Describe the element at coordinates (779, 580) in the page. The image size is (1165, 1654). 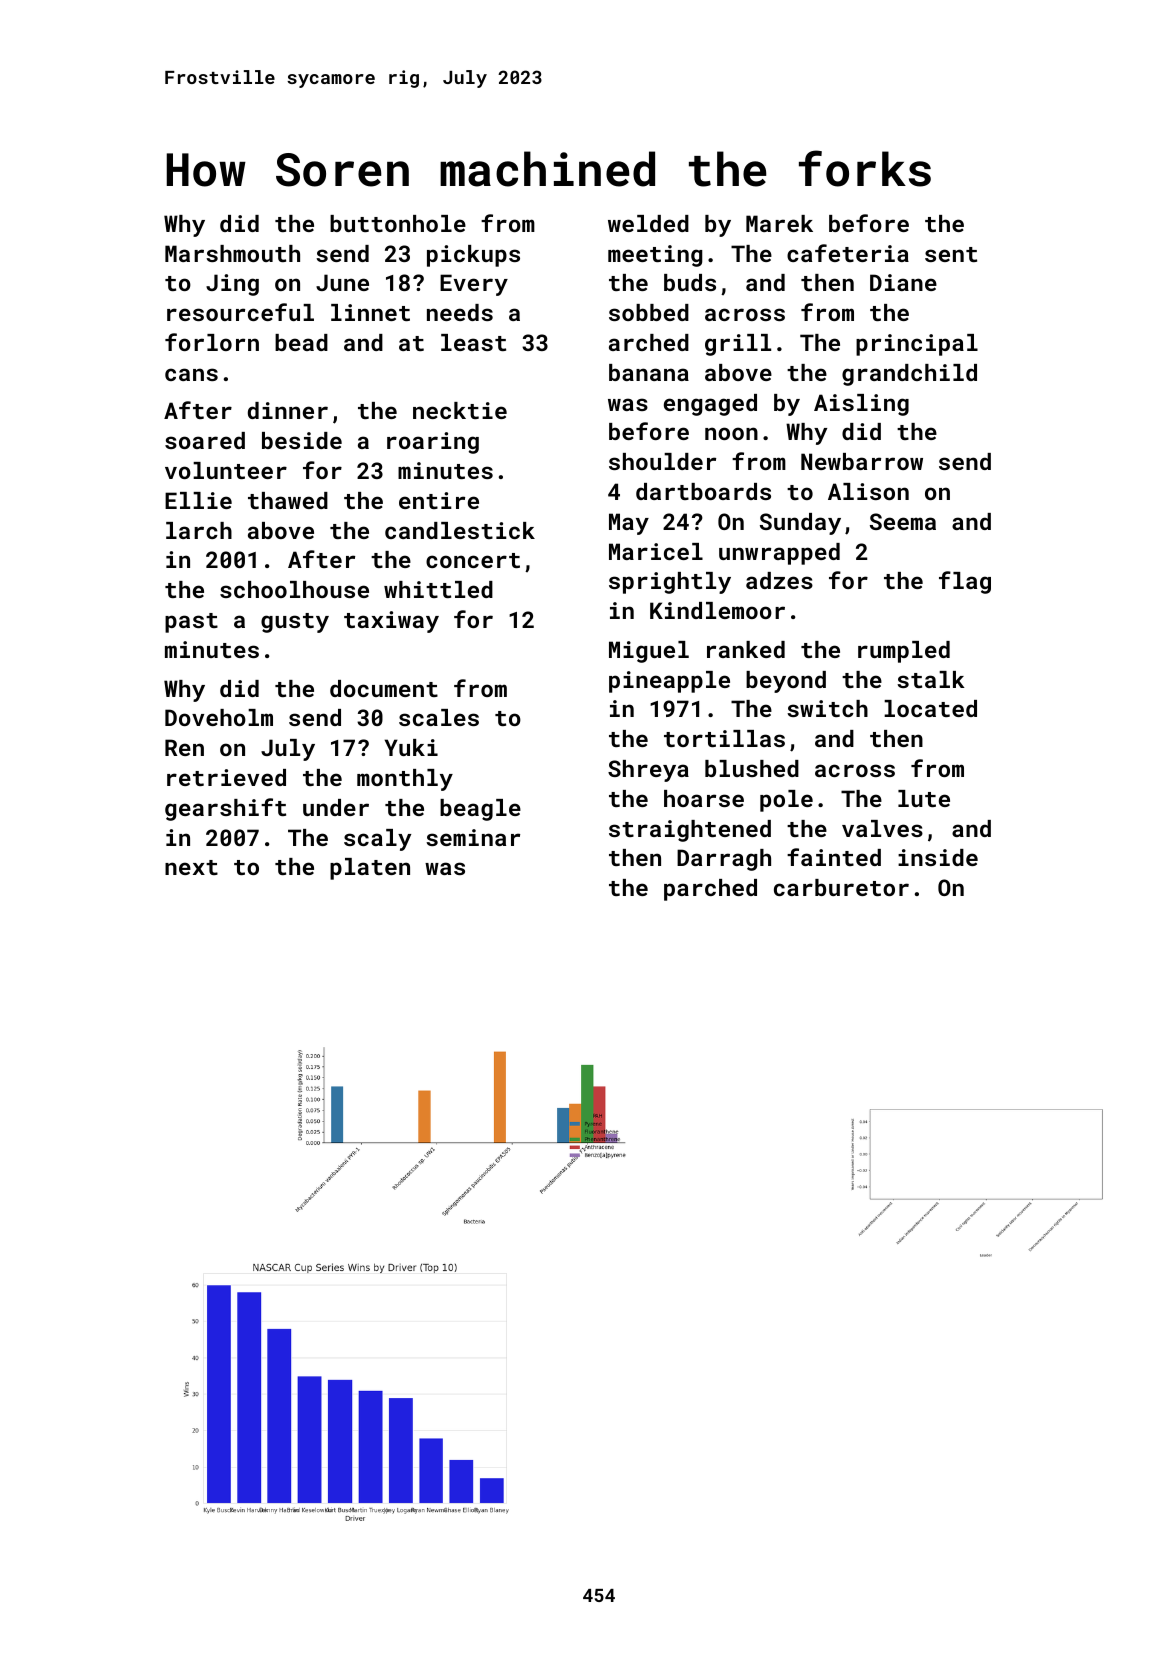
I see `adzes` at that location.
